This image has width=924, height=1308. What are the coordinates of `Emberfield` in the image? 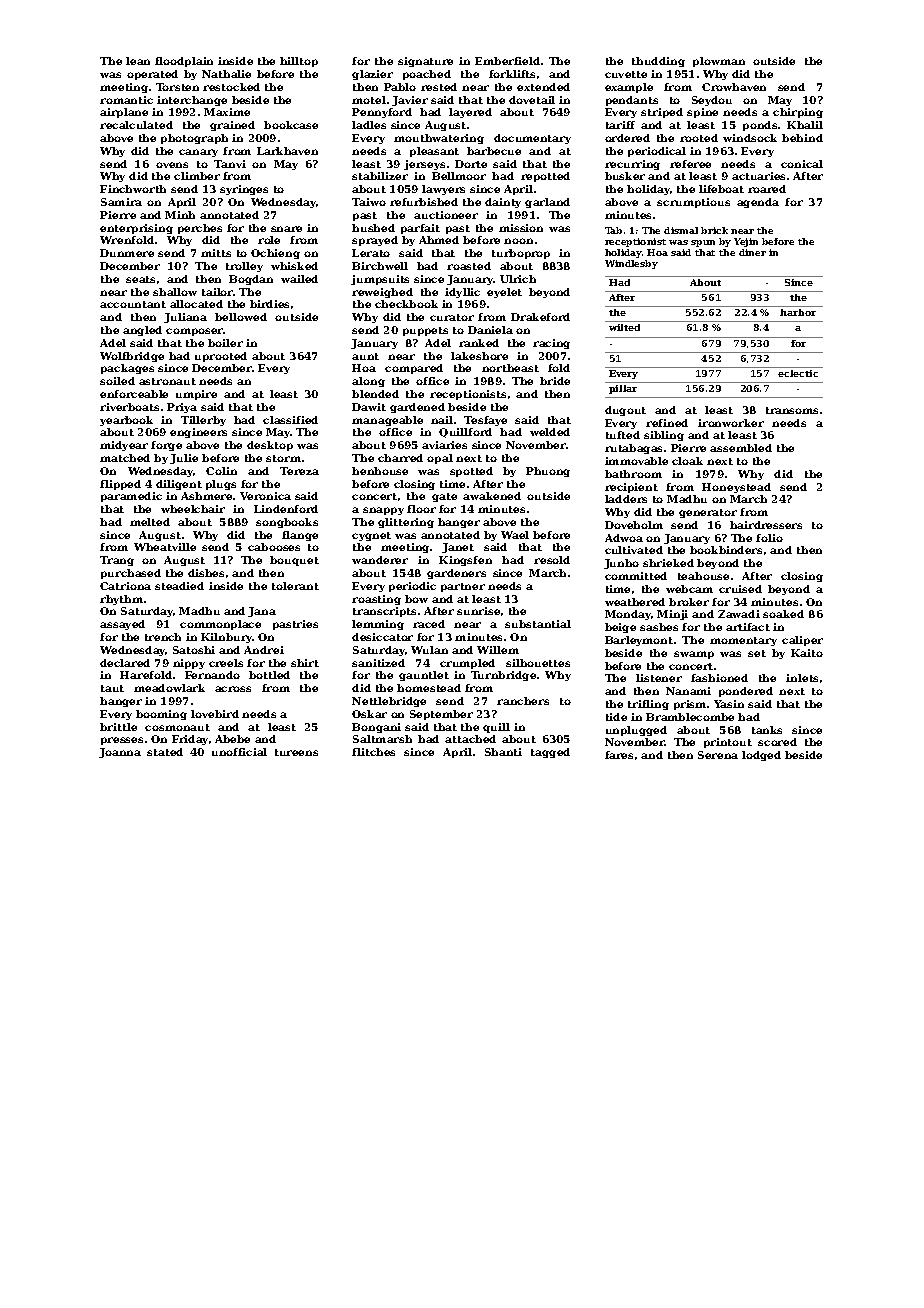 It's located at (507, 61).
